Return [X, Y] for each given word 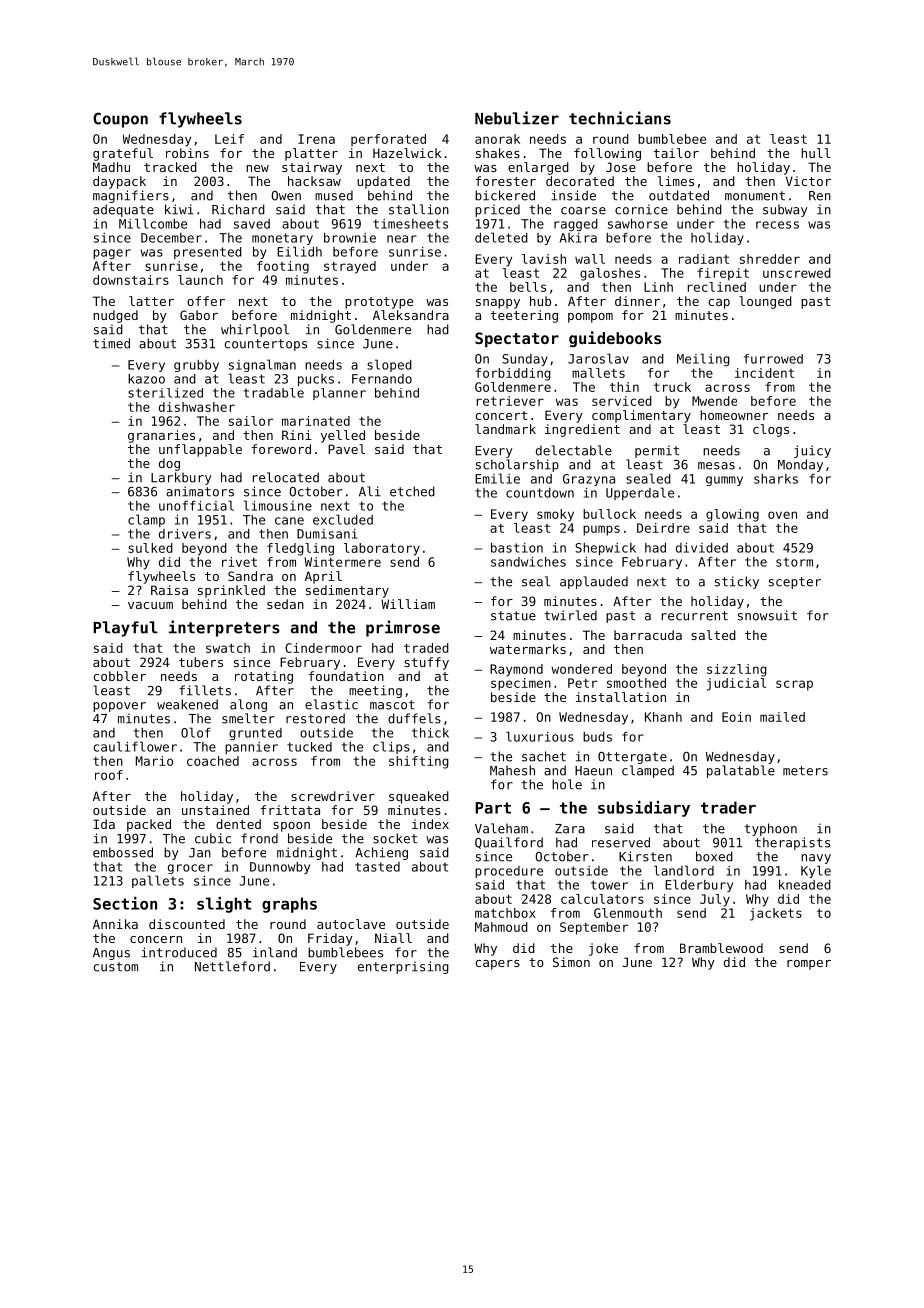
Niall [393, 938]
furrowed [773, 359]
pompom [590, 318]
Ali [370, 491]
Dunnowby [280, 868]
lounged [765, 302]
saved [252, 224]
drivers [185, 534]
